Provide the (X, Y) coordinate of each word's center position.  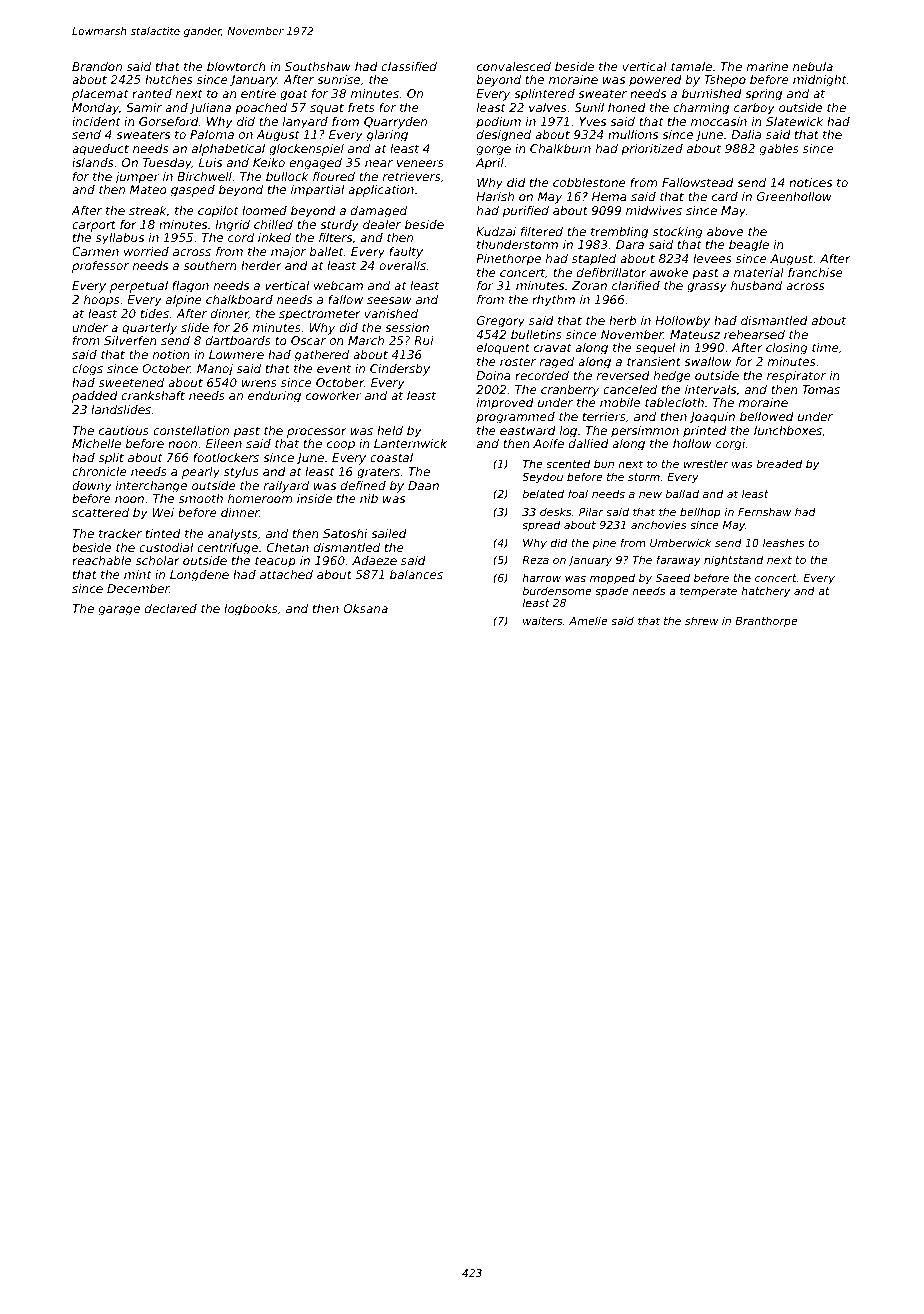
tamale (691, 66)
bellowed (767, 416)
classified (409, 66)
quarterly (150, 329)
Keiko (269, 162)
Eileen (224, 443)
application (381, 191)
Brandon (97, 66)
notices (810, 182)
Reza (535, 560)
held (390, 430)
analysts (232, 535)
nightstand (733, 560)
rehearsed (754, 334)
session (407, 327)
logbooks (251, 610)
